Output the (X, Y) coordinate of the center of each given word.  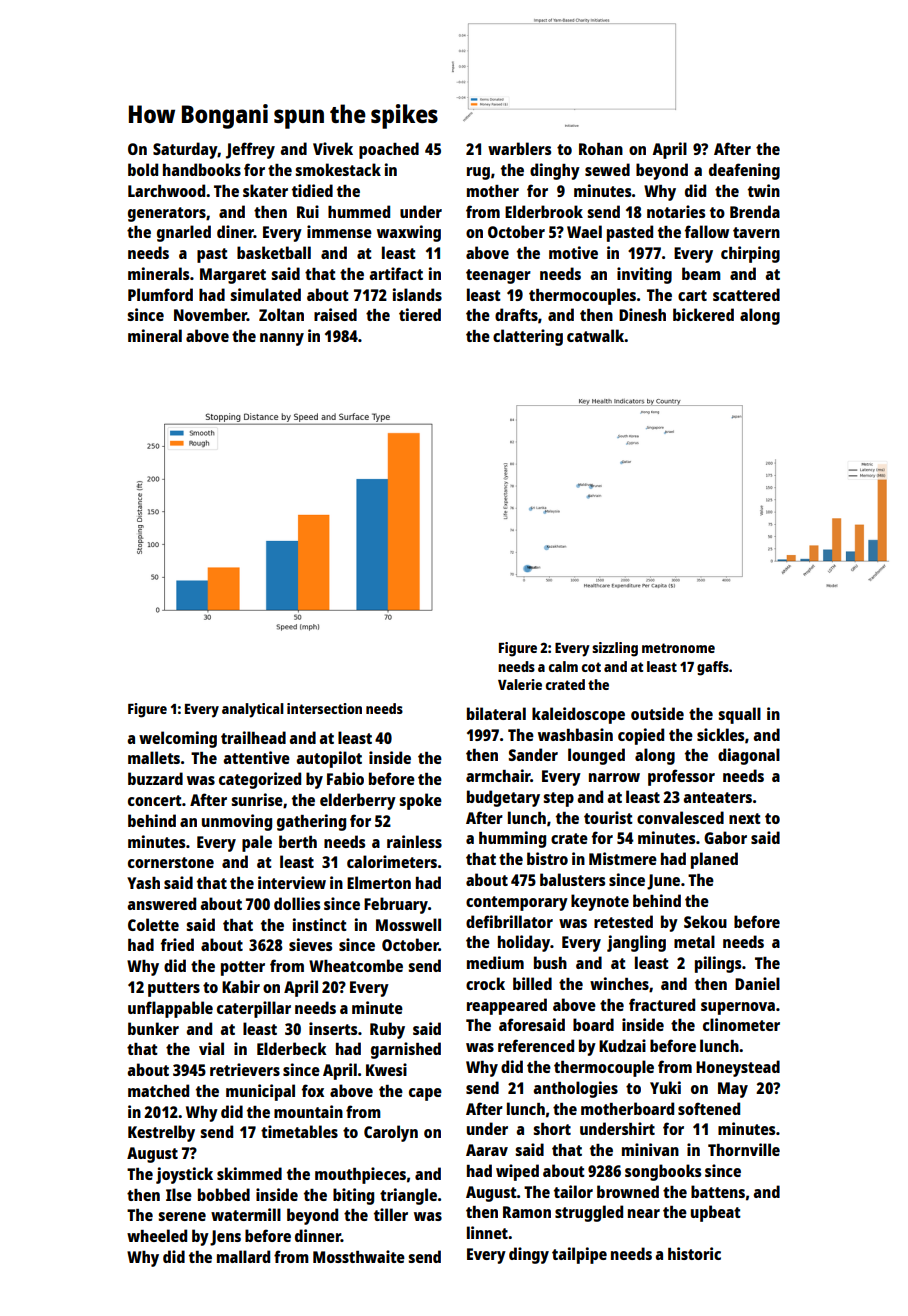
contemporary (517, 903)
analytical (253, 710)
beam (701, 273)
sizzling (615, 649)
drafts (516, 314)
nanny (282, 339)
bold (143, 169)
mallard (243, 1256)
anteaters (717, 797)
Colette (153, 924)
